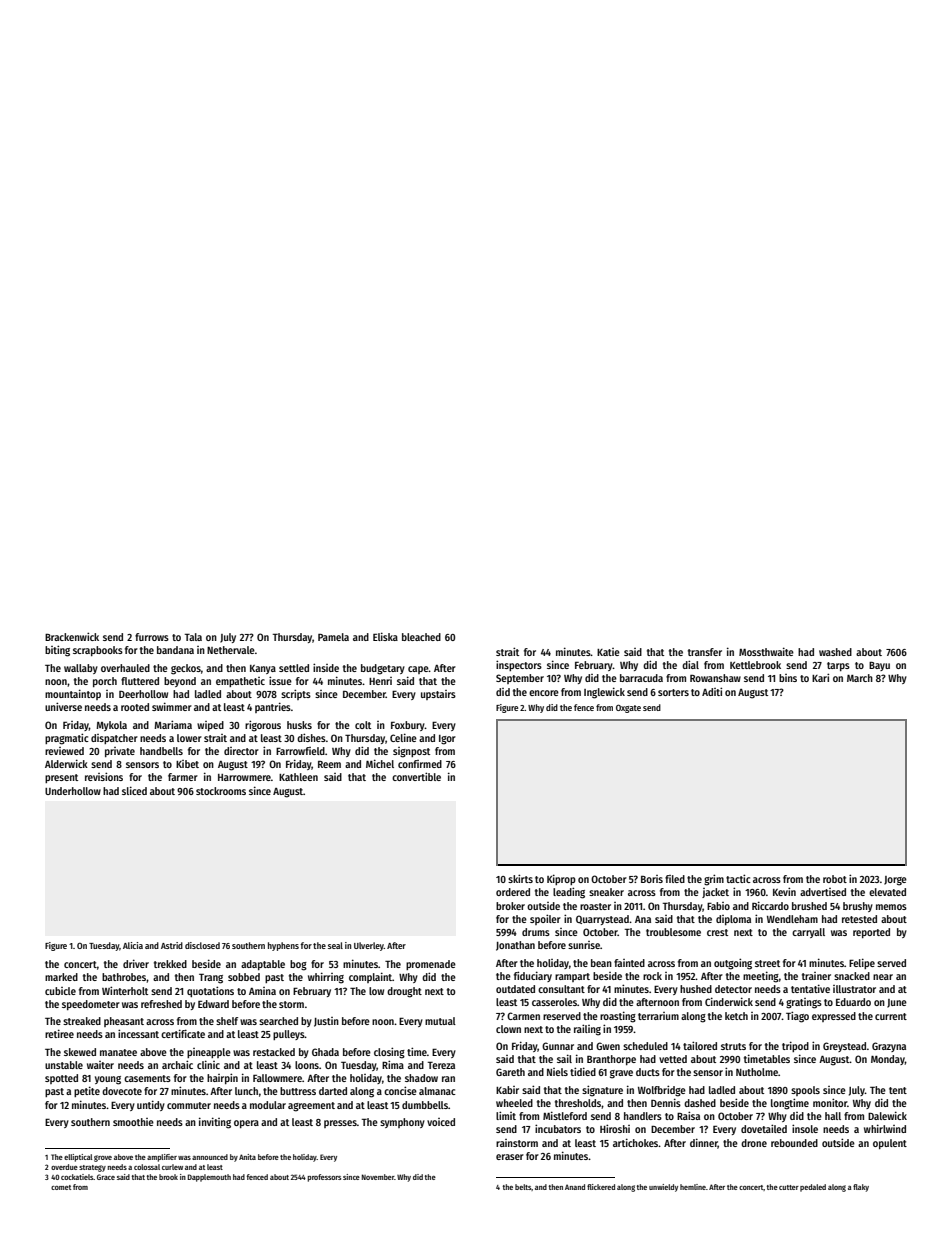  What do you see at coordinates (520, 878) in the screenshot?
I see `skirts` at bounding box center [520, 878].
